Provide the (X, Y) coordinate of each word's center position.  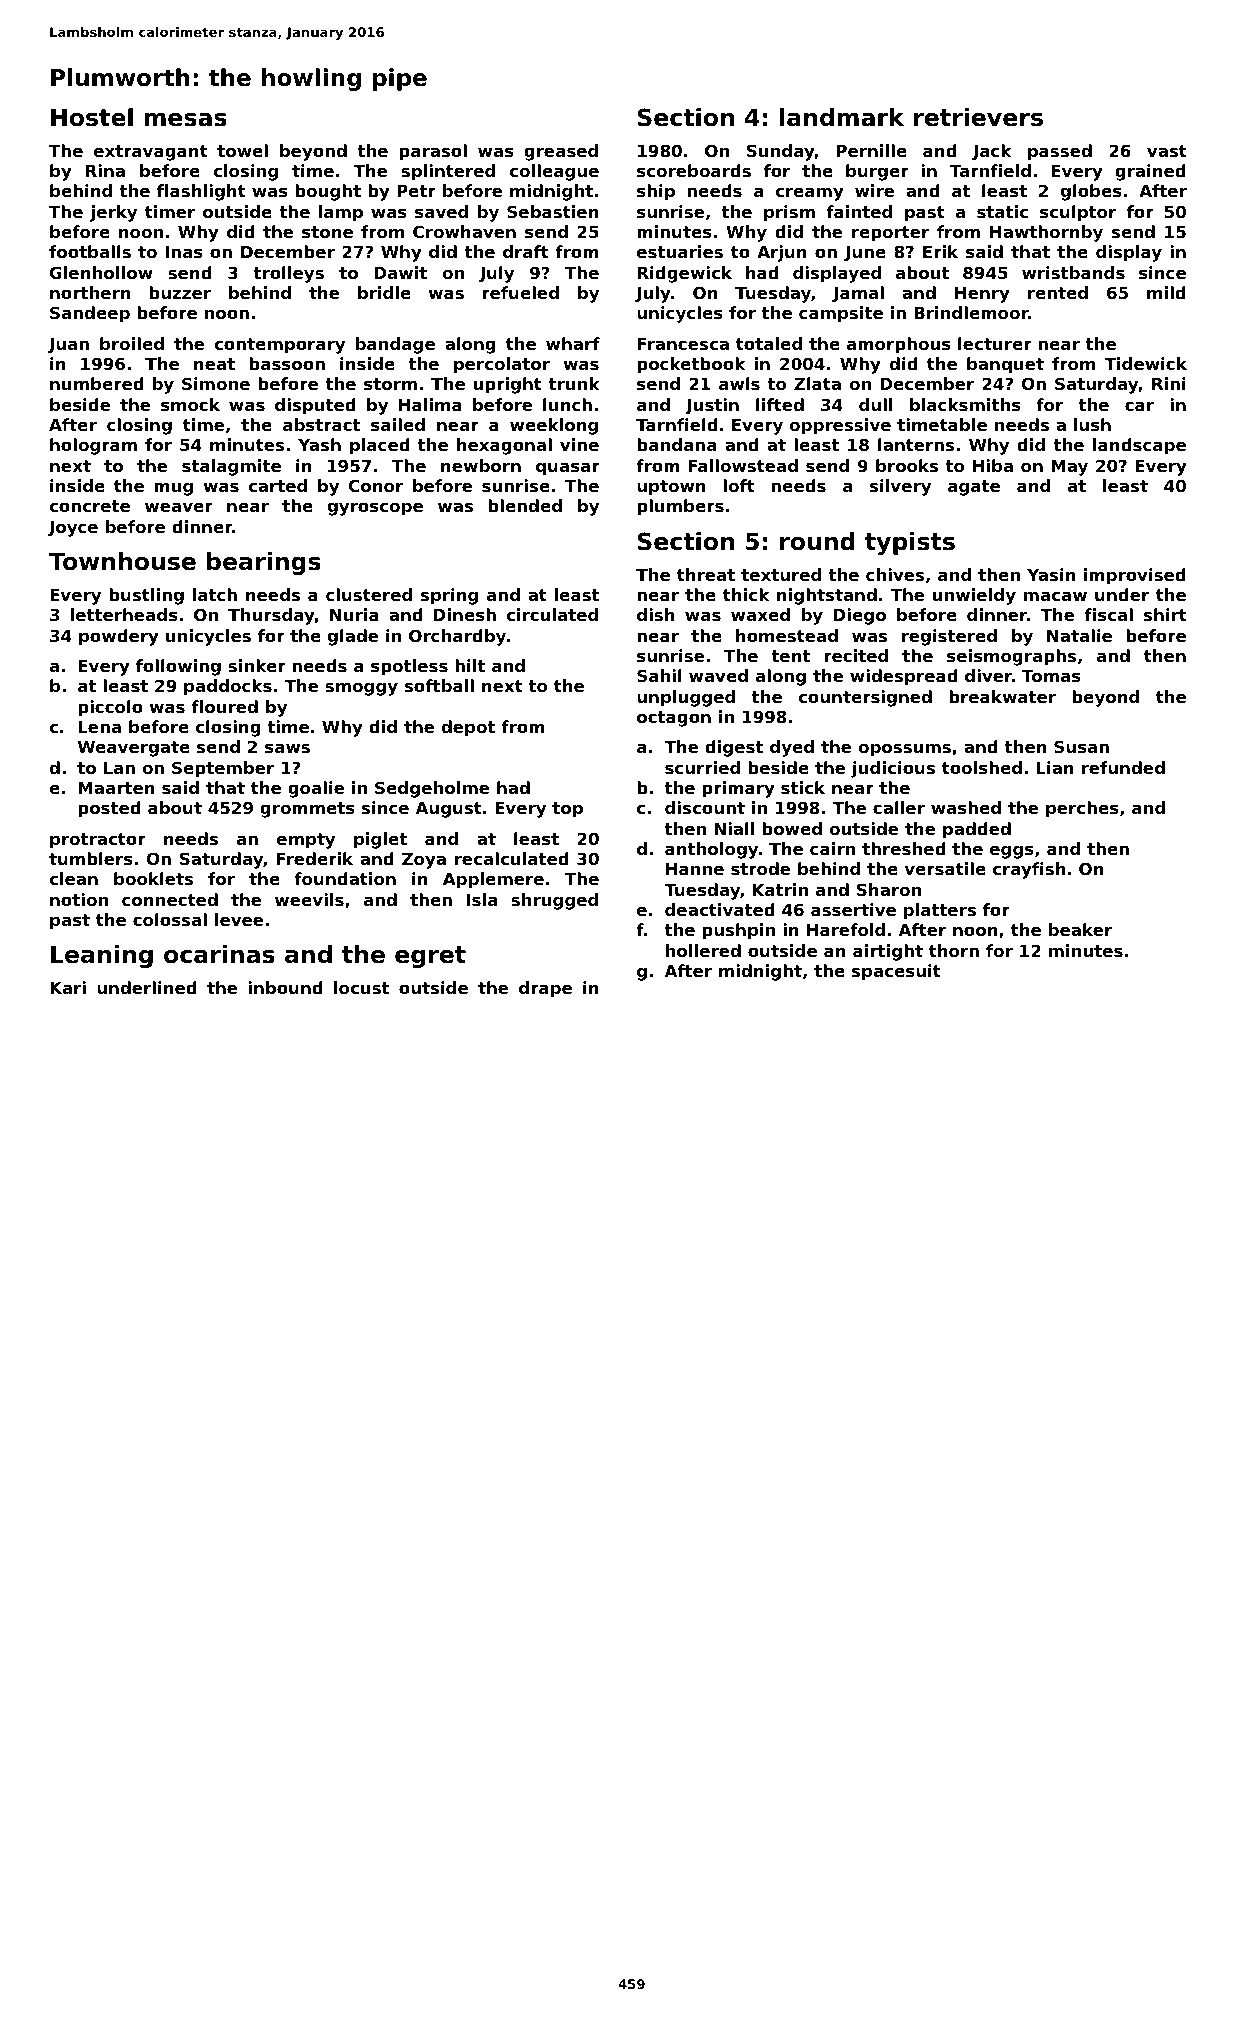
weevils (309, 899)
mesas (185, 120)
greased (561, 152)
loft (739, 485)
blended (525, 505)
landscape (1139, 446)
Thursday (271, 616)
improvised (1135, 576)
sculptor (1078, 213)
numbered (97, 383)
